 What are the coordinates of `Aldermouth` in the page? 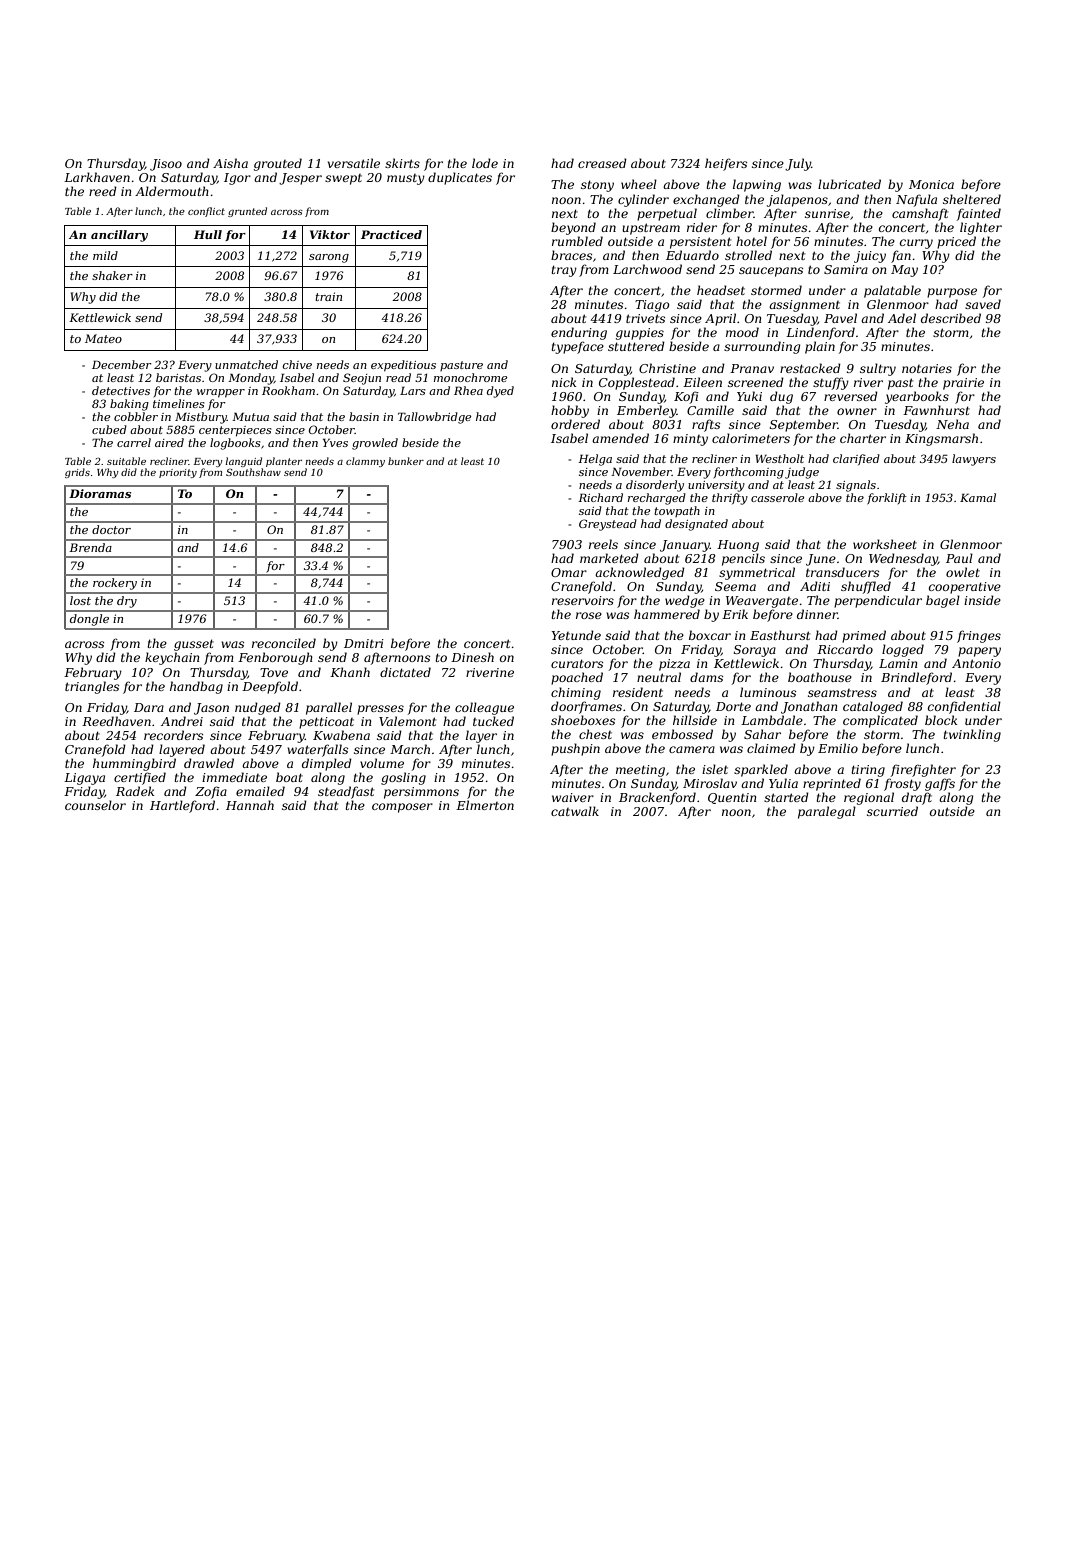 It's located at (172, 191).
